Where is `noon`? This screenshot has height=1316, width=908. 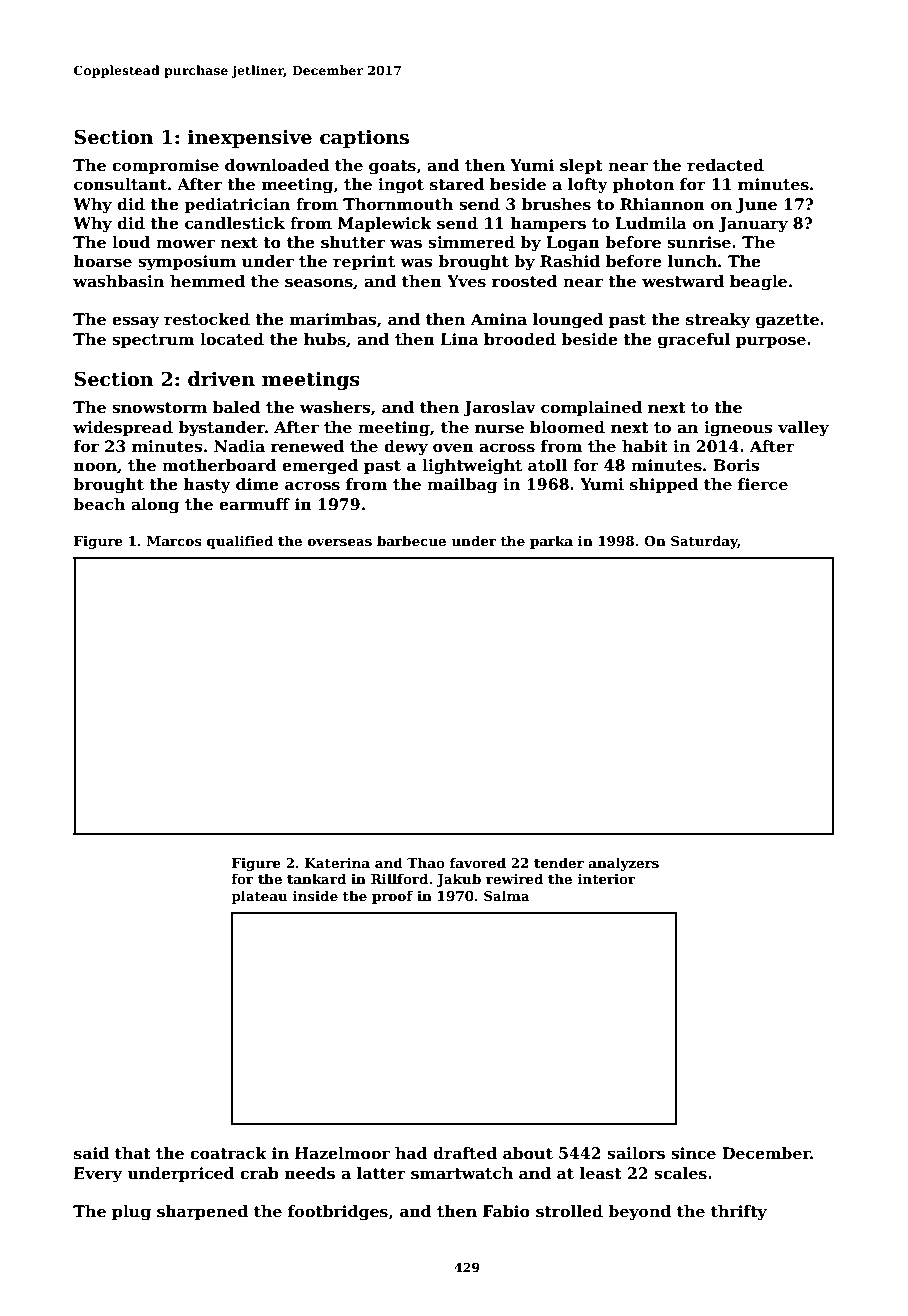 noon is located at coordinates (95, 467).
